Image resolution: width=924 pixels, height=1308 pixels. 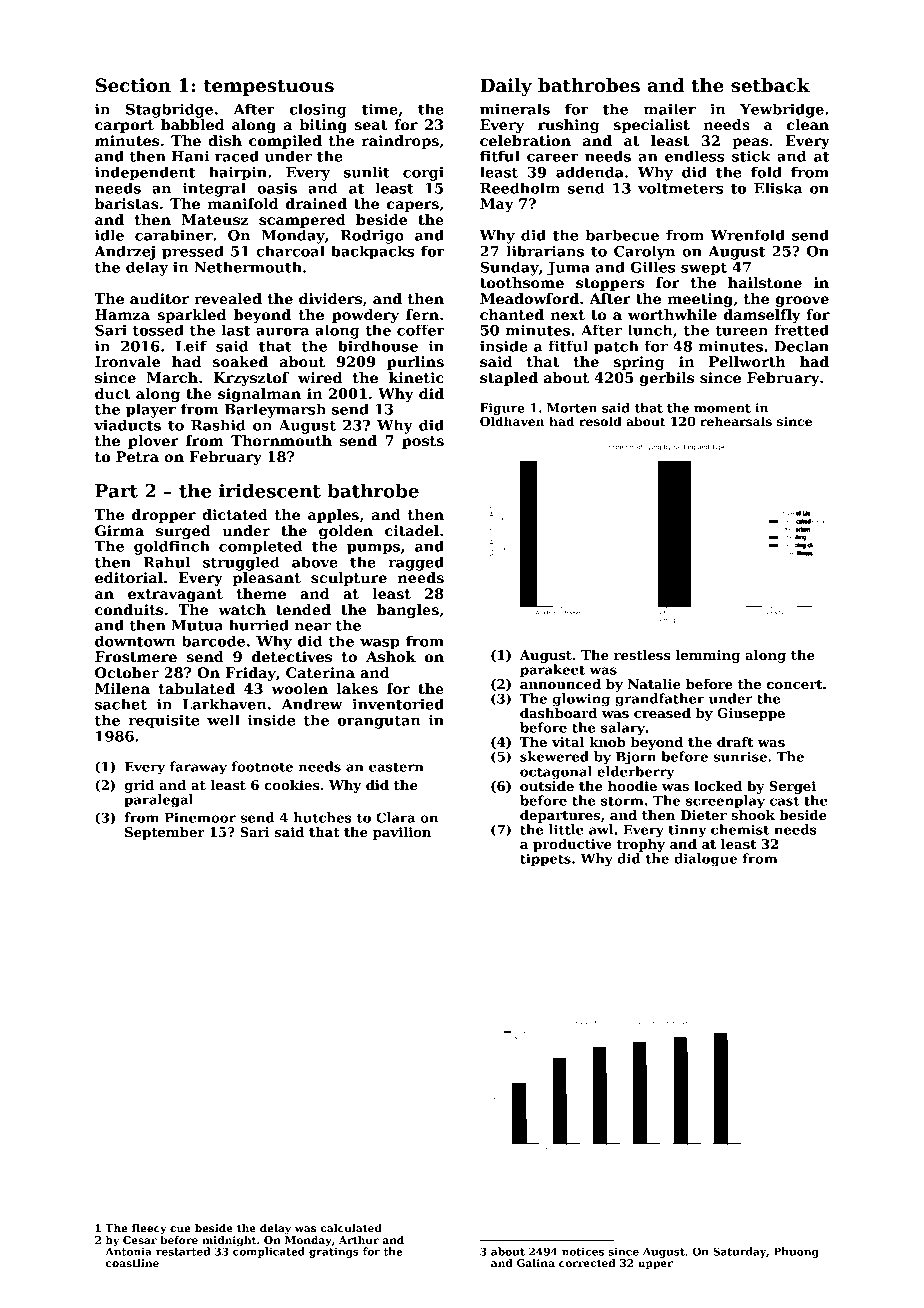 What do you see at coordinates (267, 579) in the document?
I see `pleasant` at bounding box center [267, 579].
